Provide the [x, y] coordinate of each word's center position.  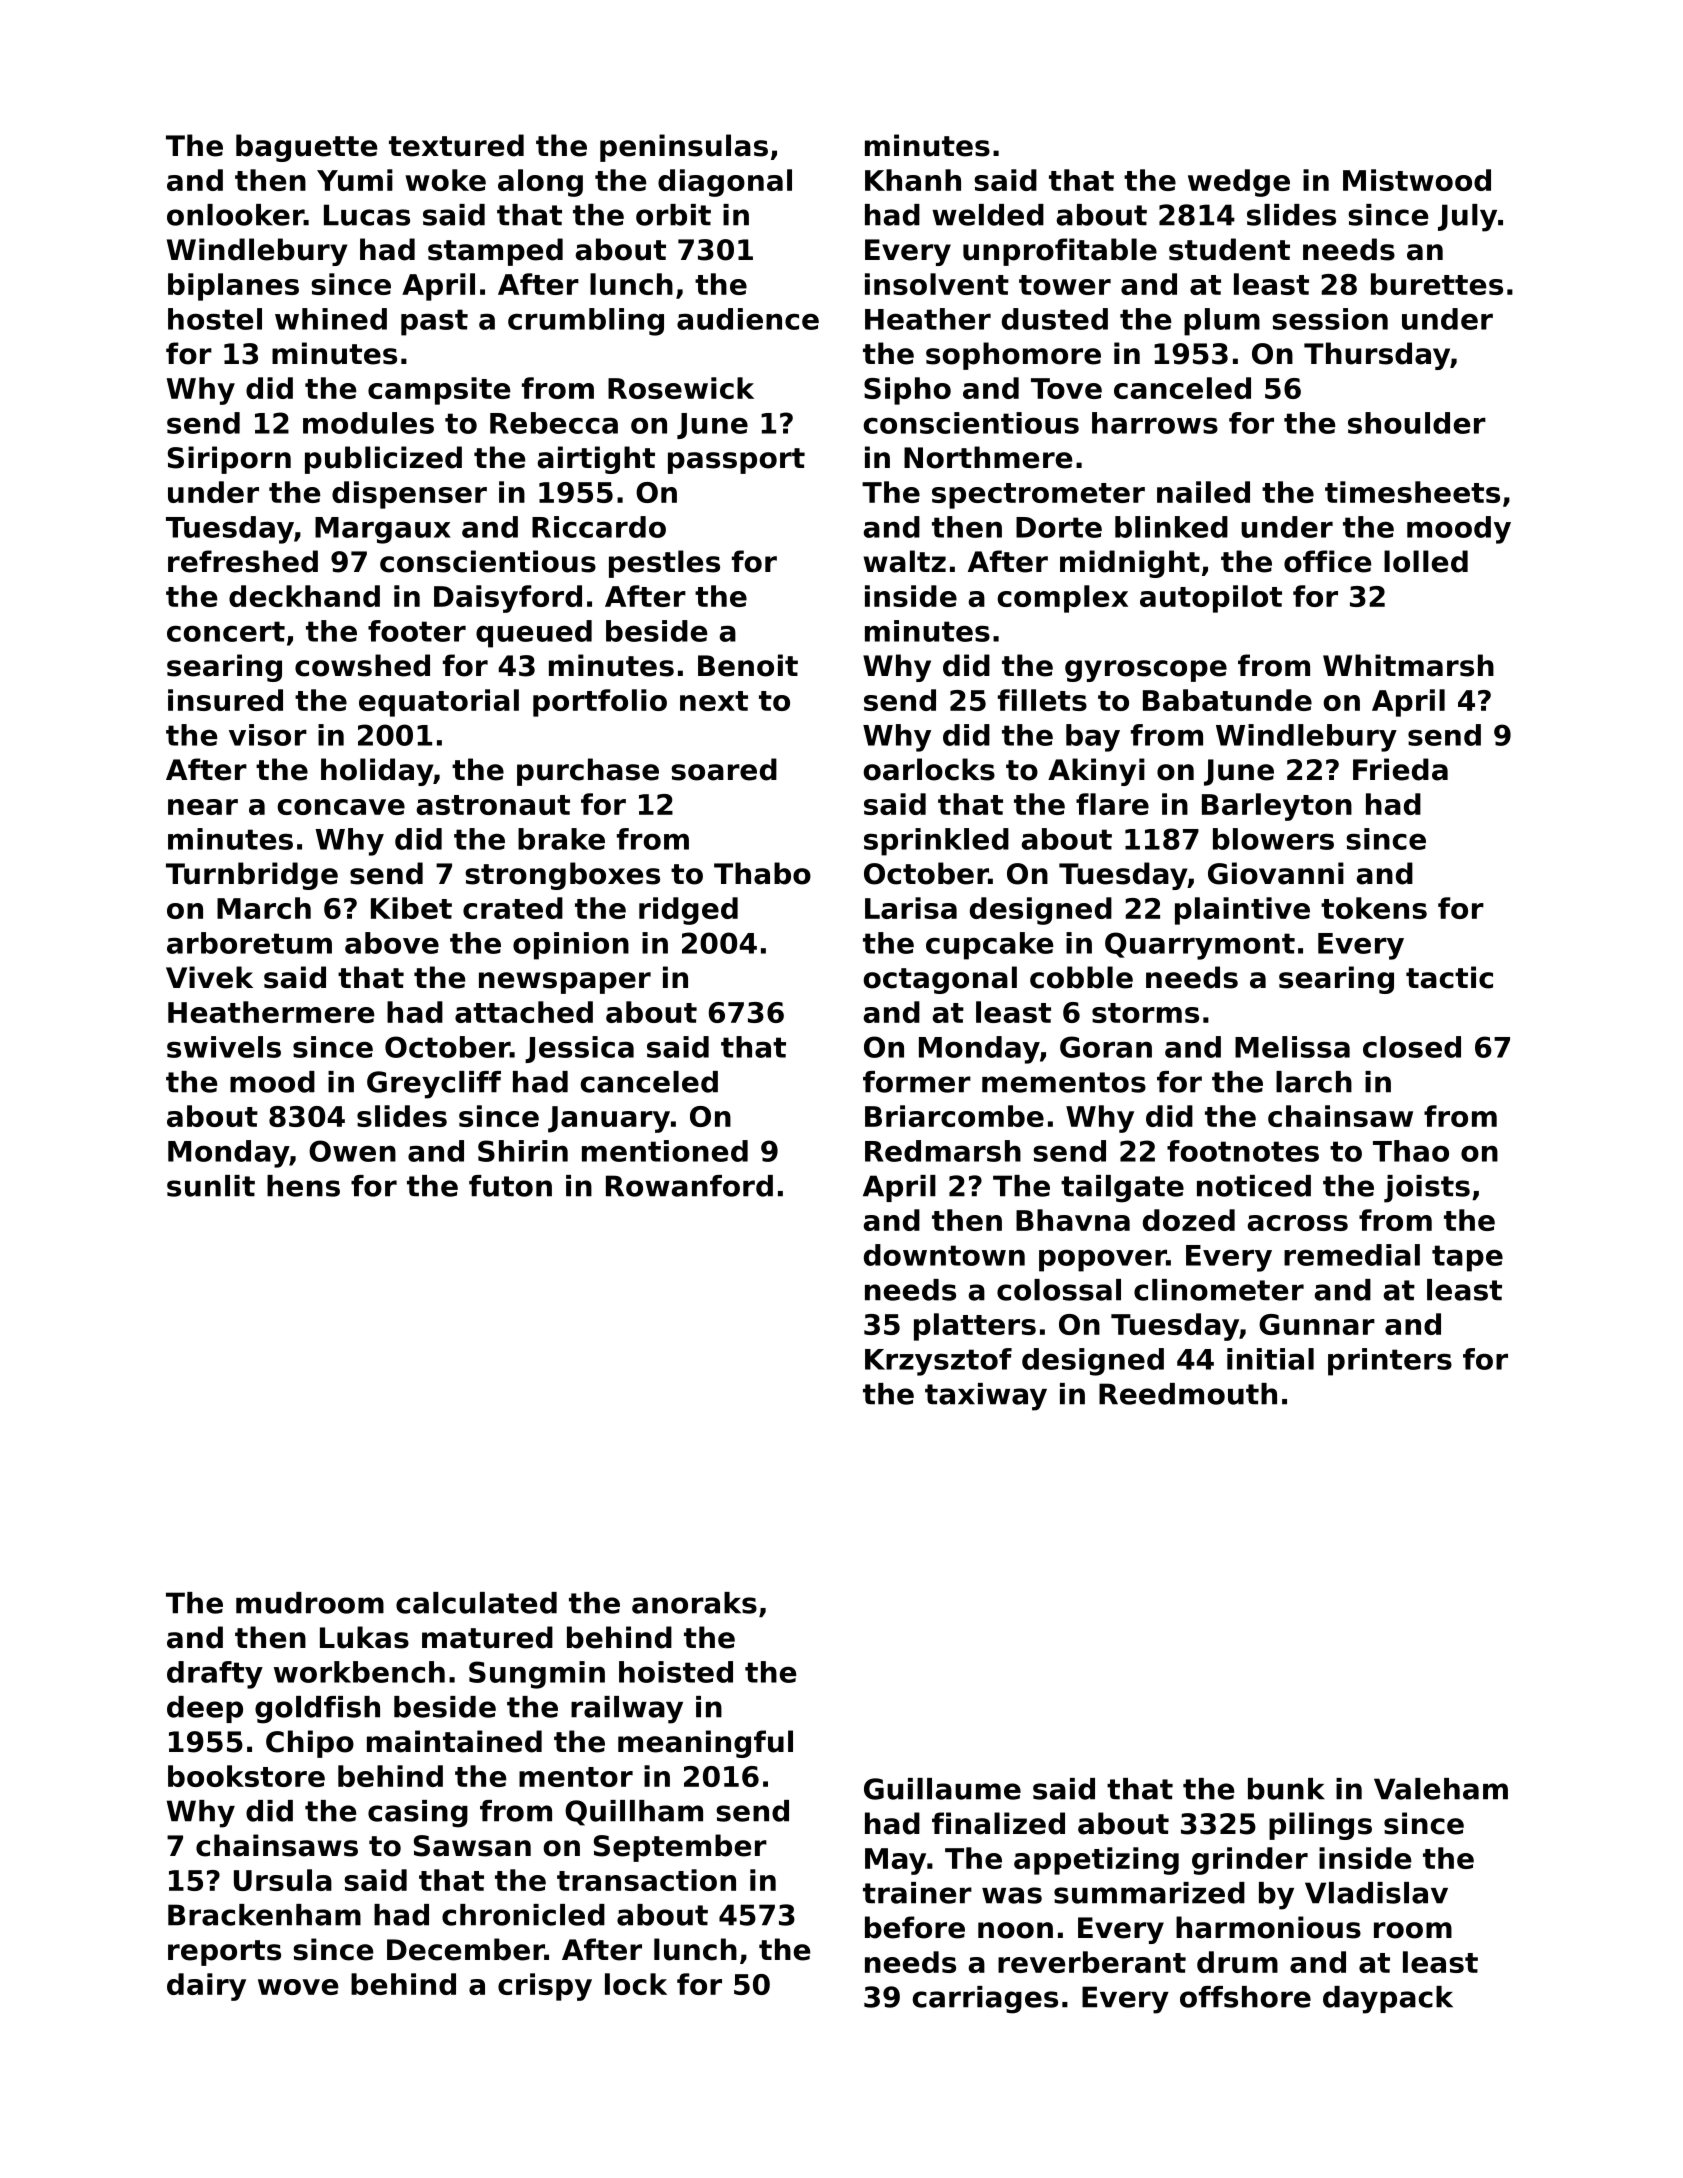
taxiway [986, 1397]
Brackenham [264, 1915]
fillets [1042, 700]
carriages [985, 2000]
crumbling [586, 322]
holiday [377, 772]
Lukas [364, 1637]
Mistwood [1417, 180]
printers [1390, 1362]
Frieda [1400, 769]
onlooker [235, 215]
